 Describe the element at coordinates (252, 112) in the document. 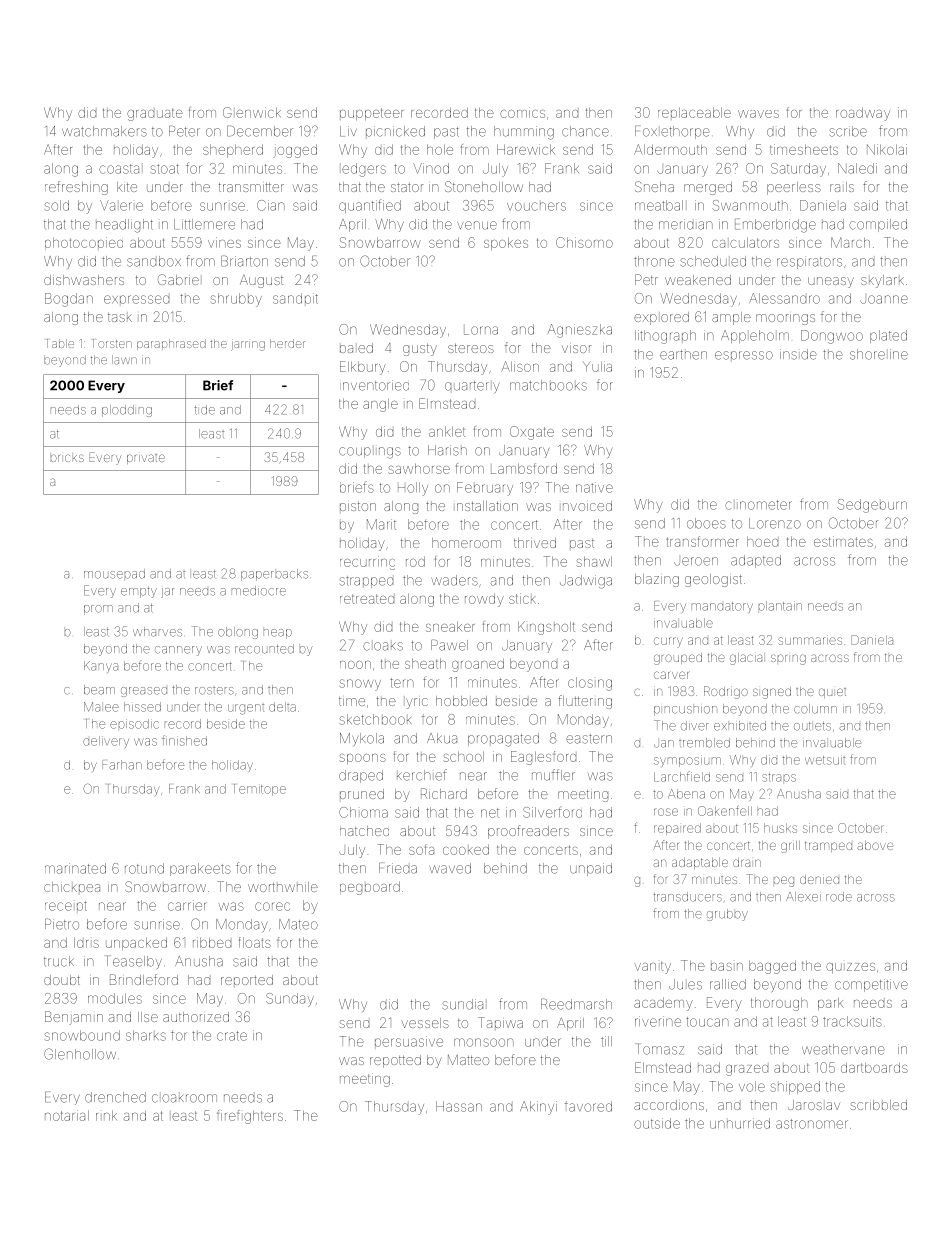

I see `Glenwick` at that location.
